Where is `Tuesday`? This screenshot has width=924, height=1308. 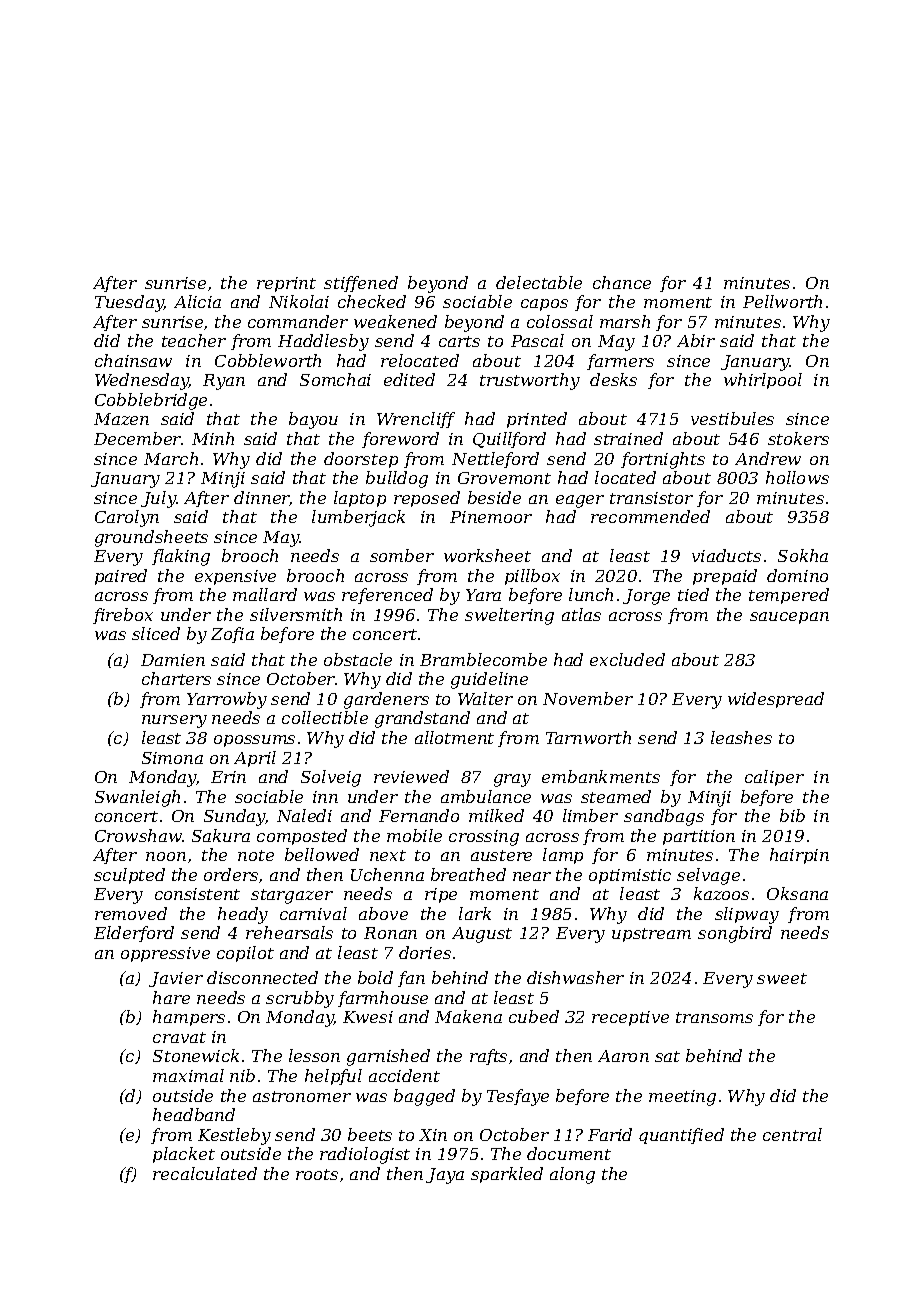
Tuesday is located at coordinates (129, 303).
